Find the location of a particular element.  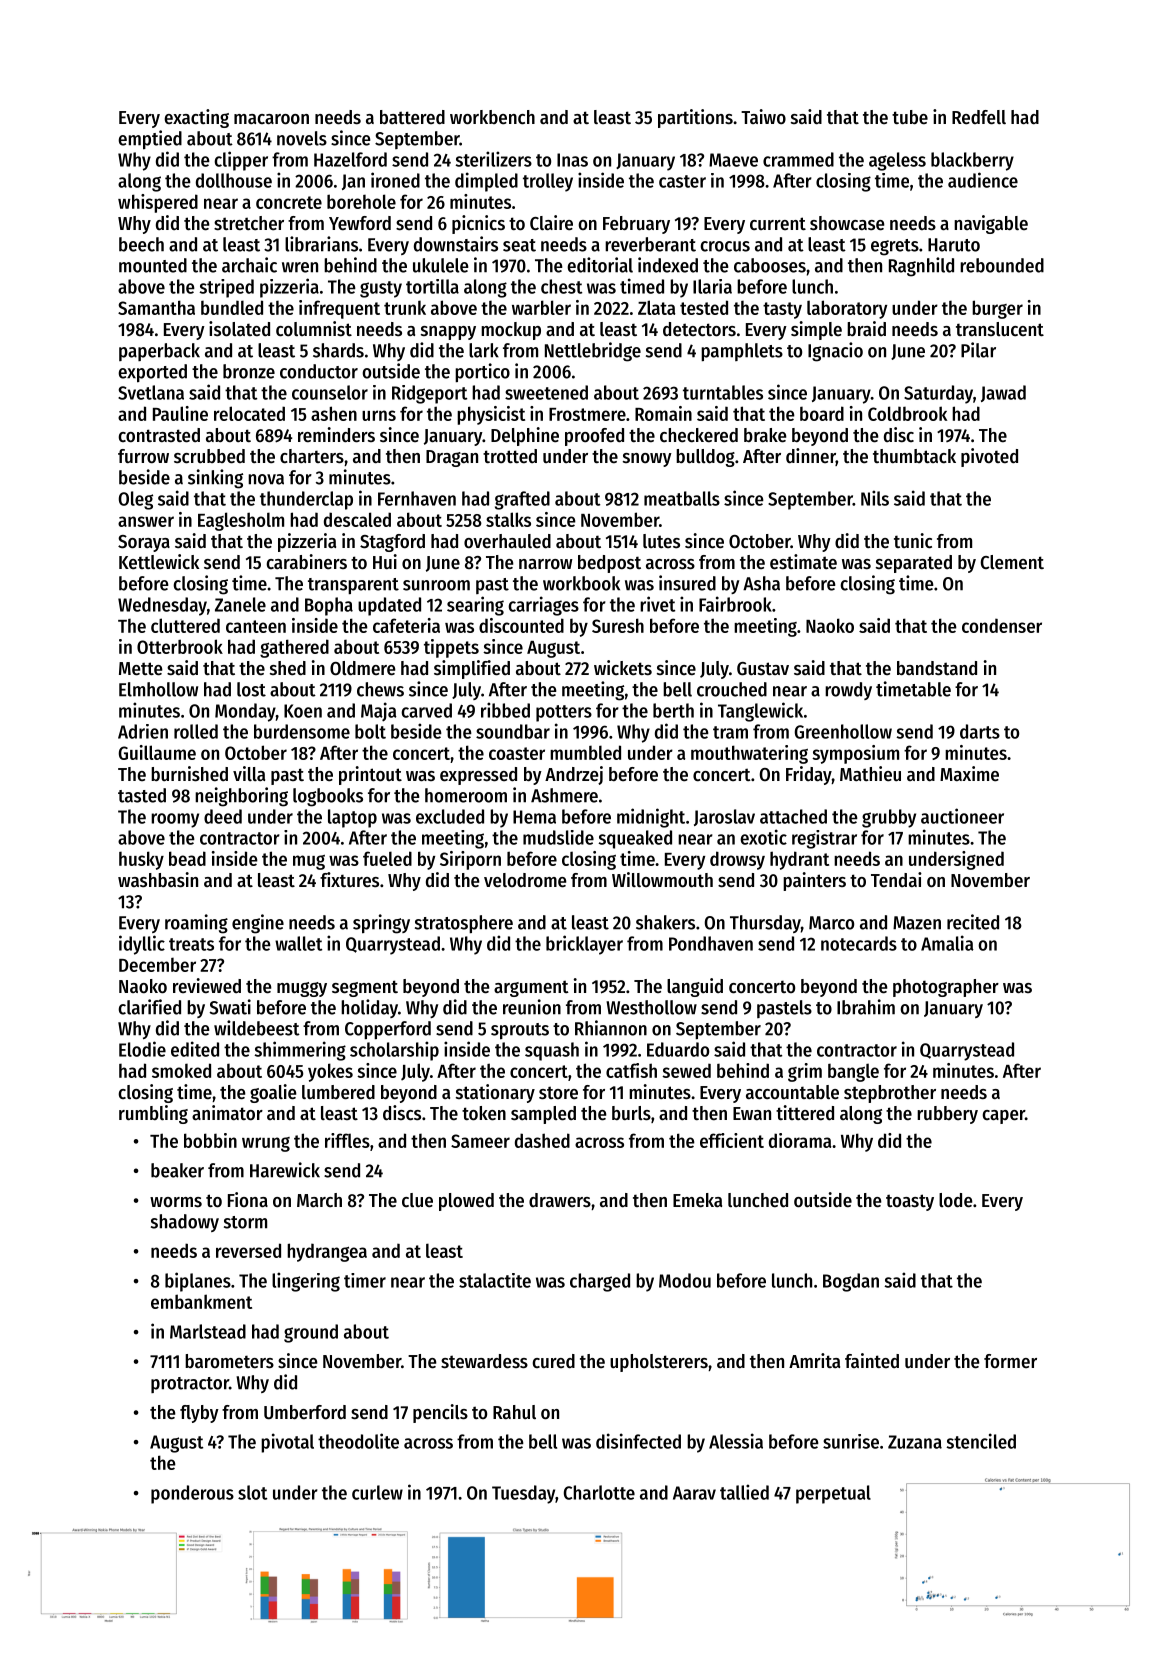

Koen is located at coordinates (303, 711).
